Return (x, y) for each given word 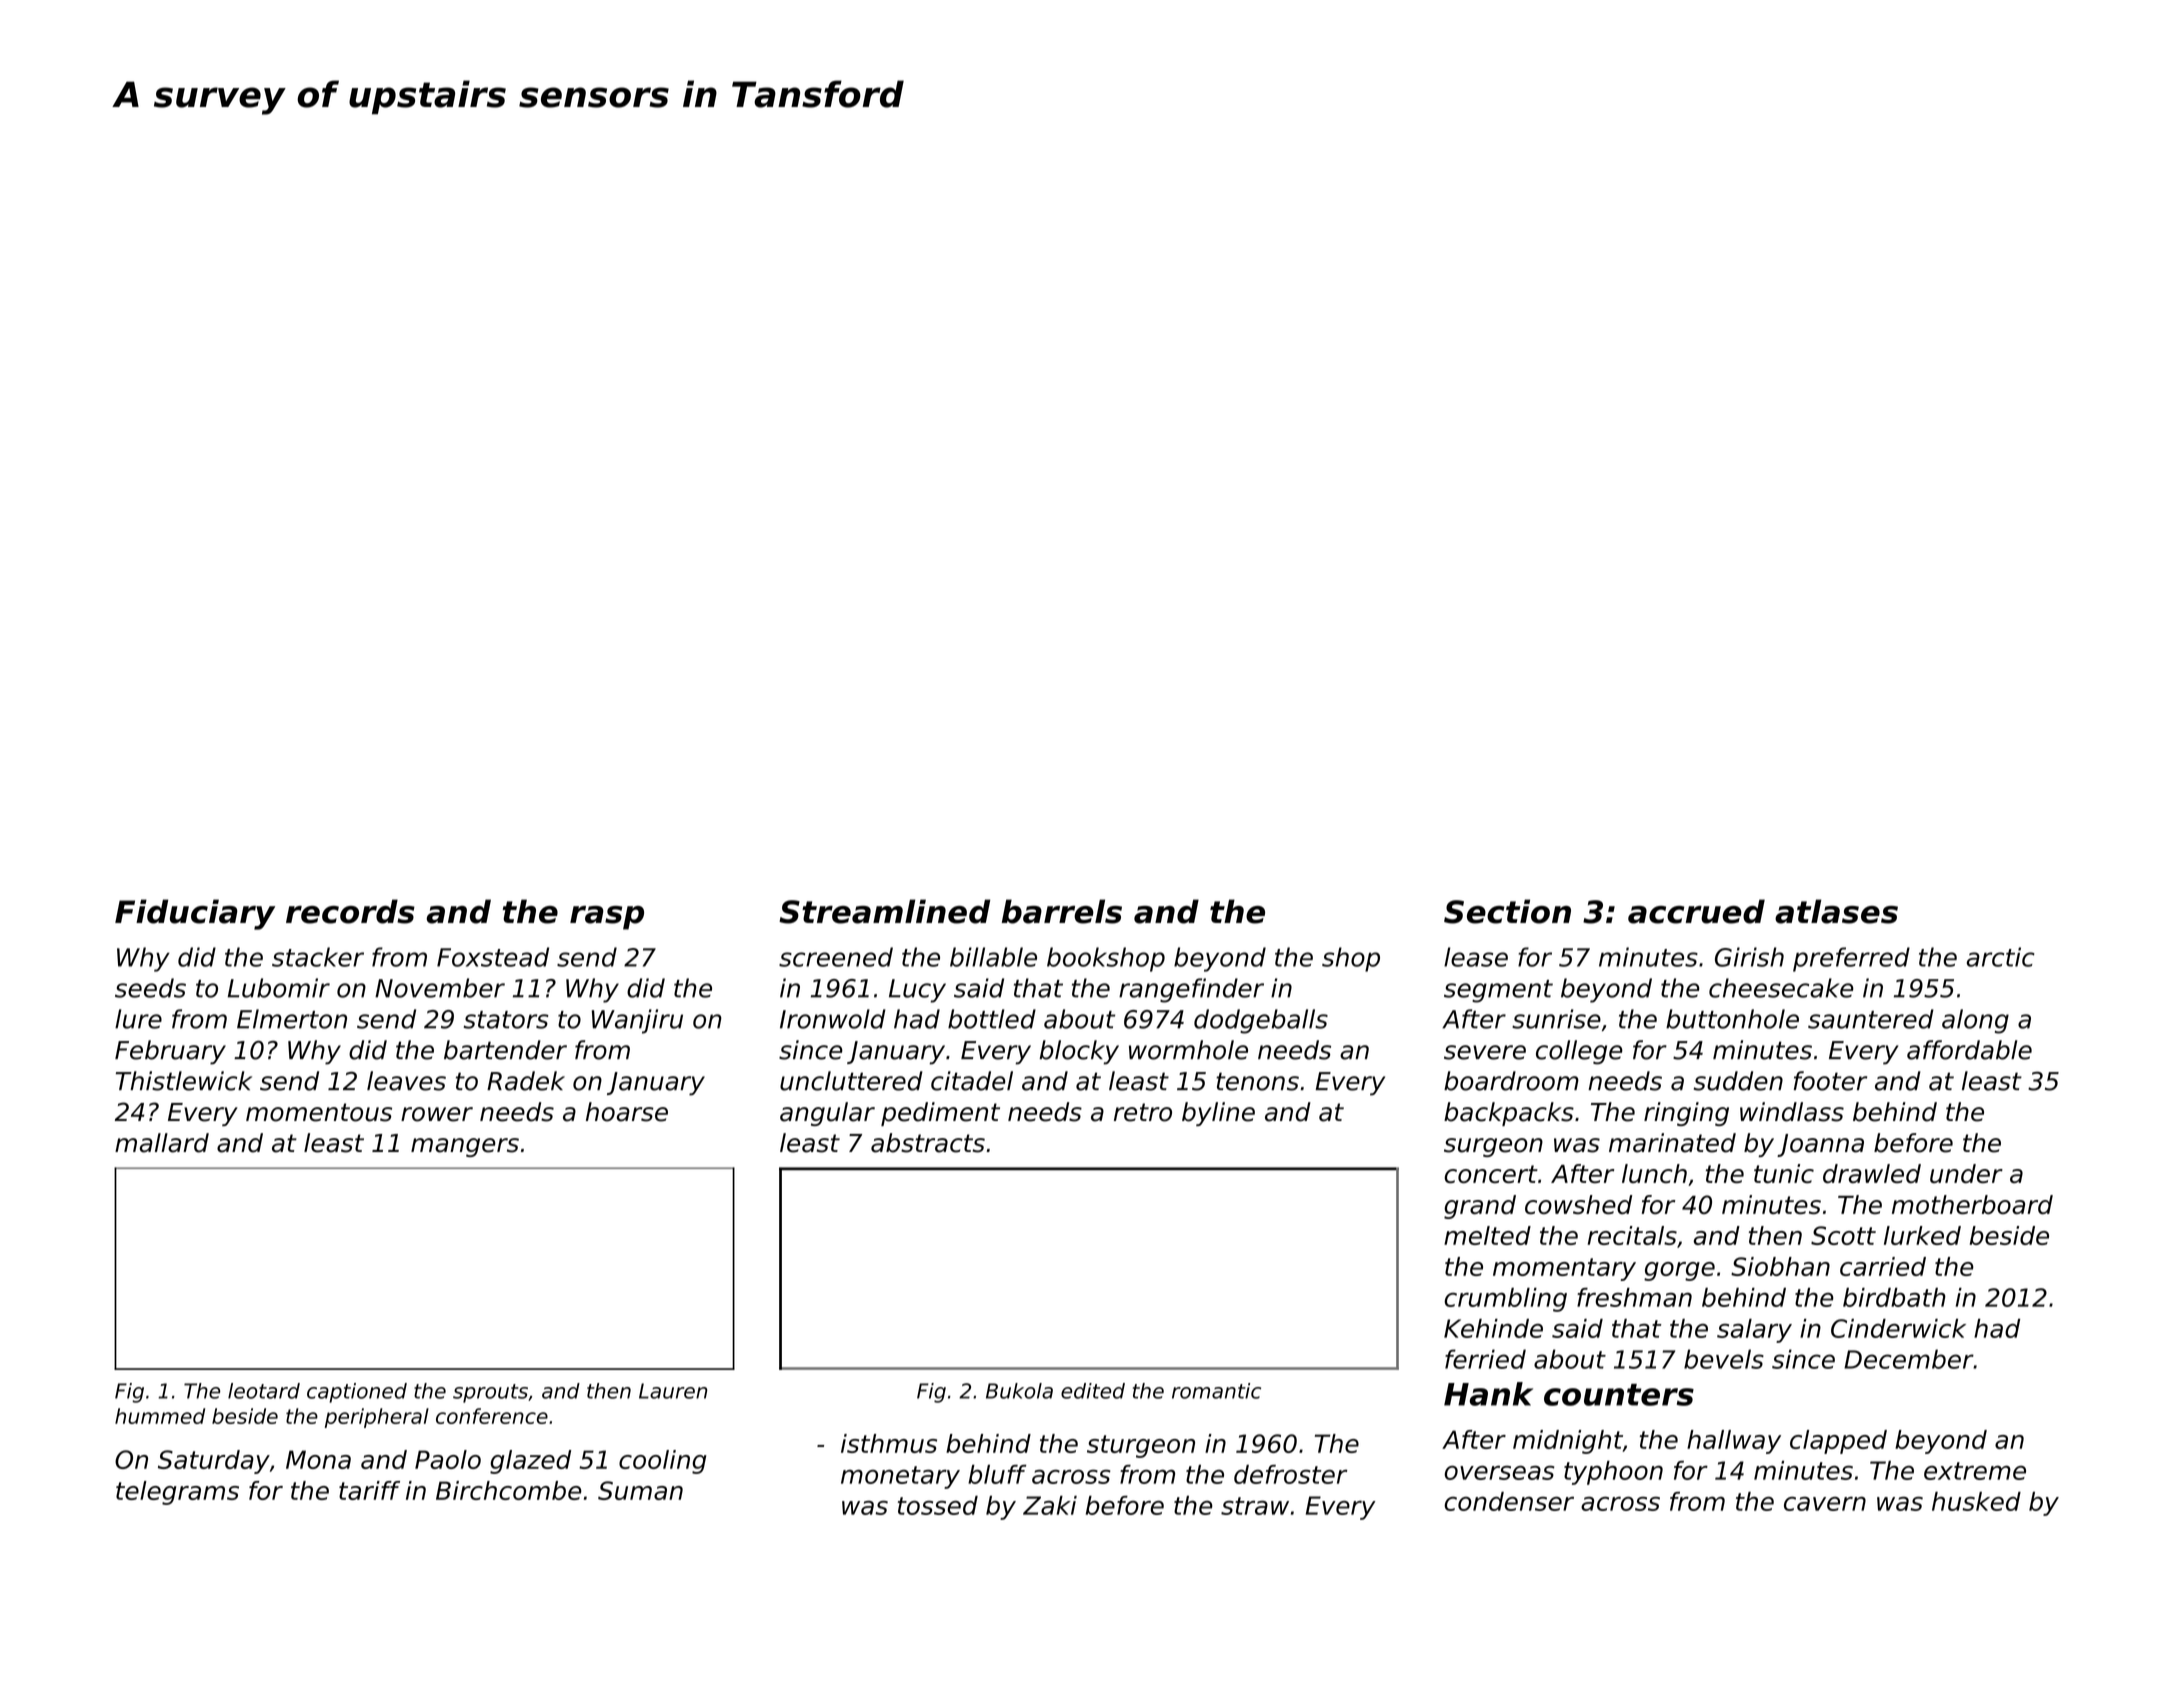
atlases (1836, 911)
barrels (1062, 911)
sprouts (490, 1393)
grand (1480, 1207)
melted (1487, 1235)
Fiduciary (195, 914)
